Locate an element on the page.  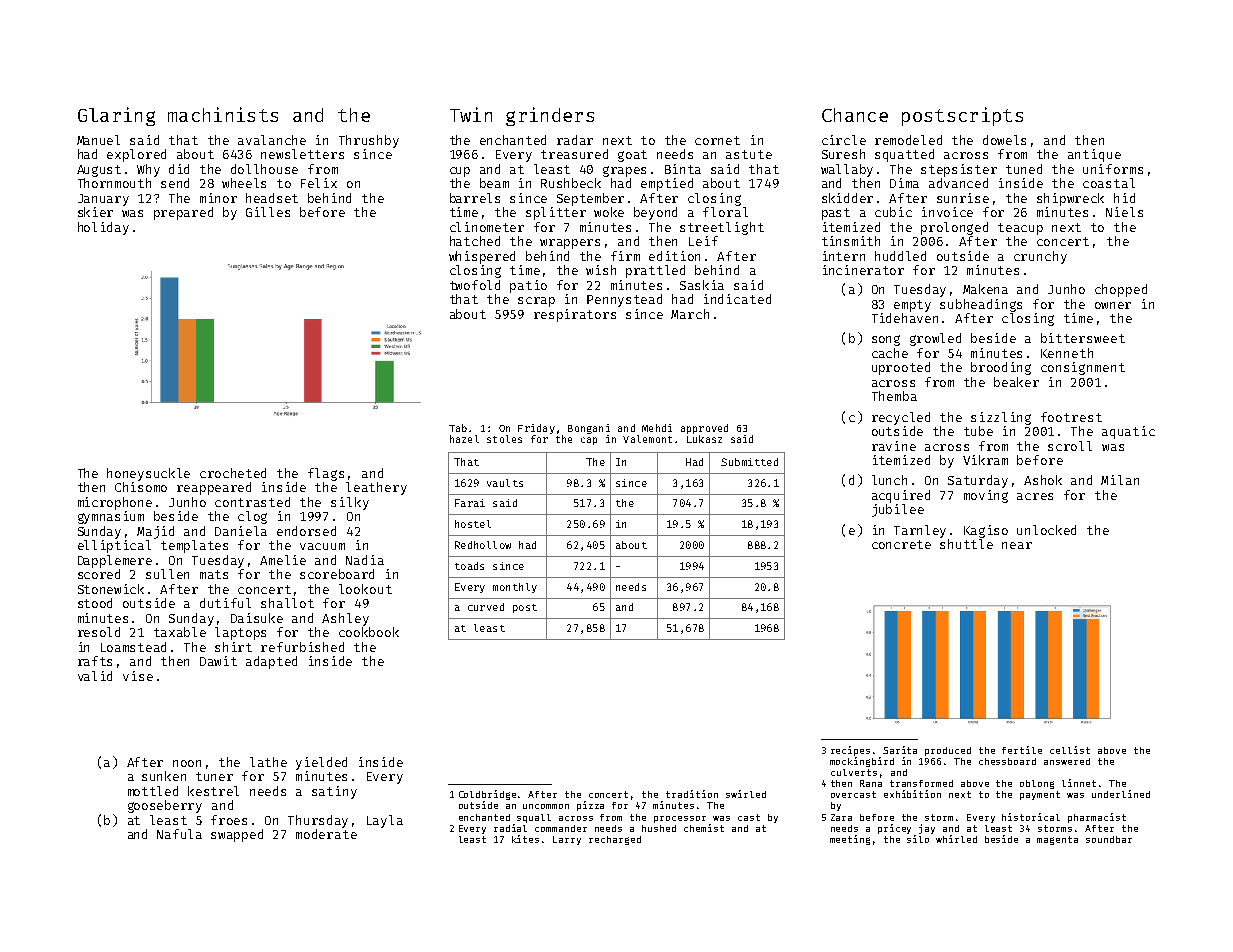
indicated is located at coordinates (737, 299).
